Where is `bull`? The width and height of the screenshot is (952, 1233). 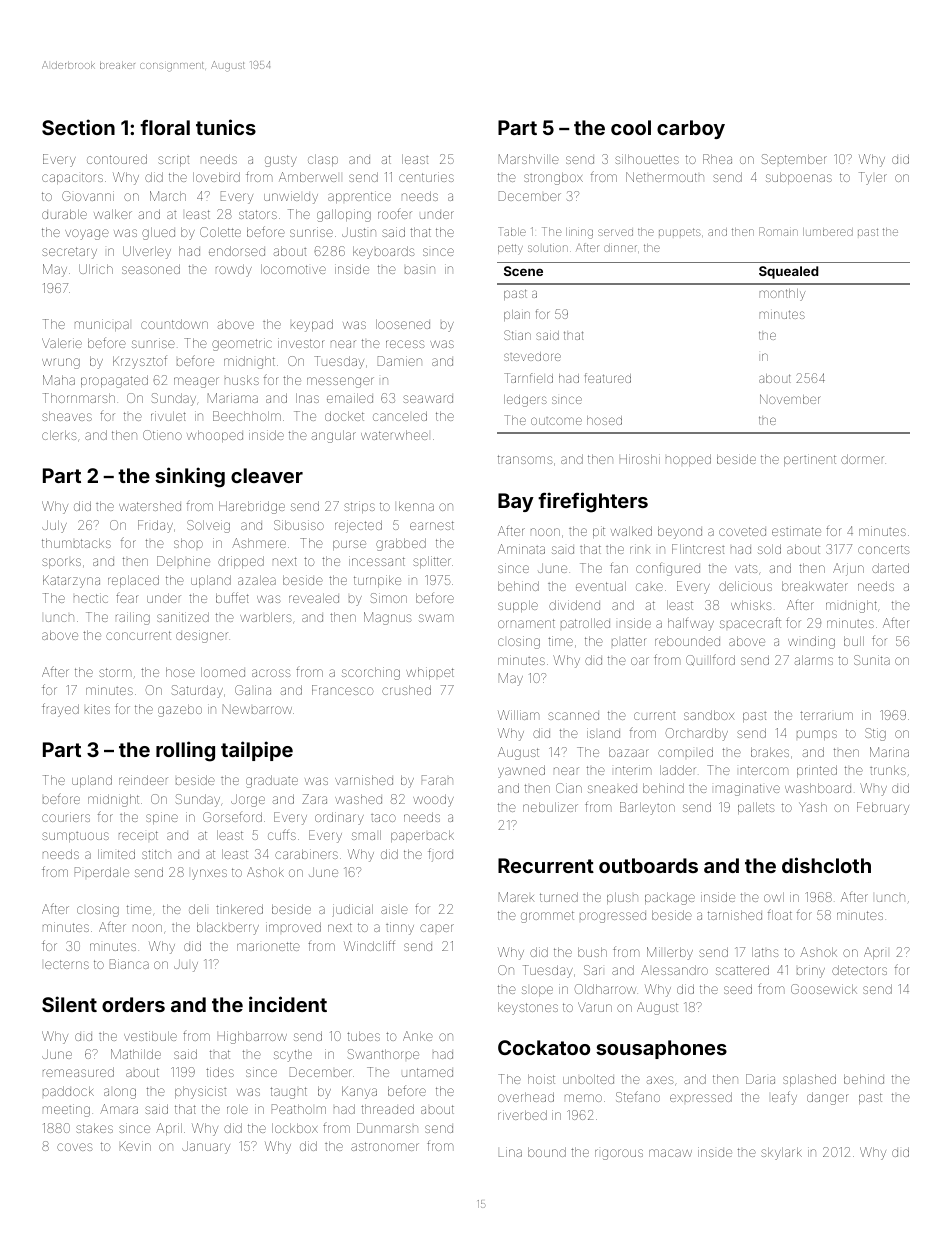 bull is located at coordinates (854, 641).
